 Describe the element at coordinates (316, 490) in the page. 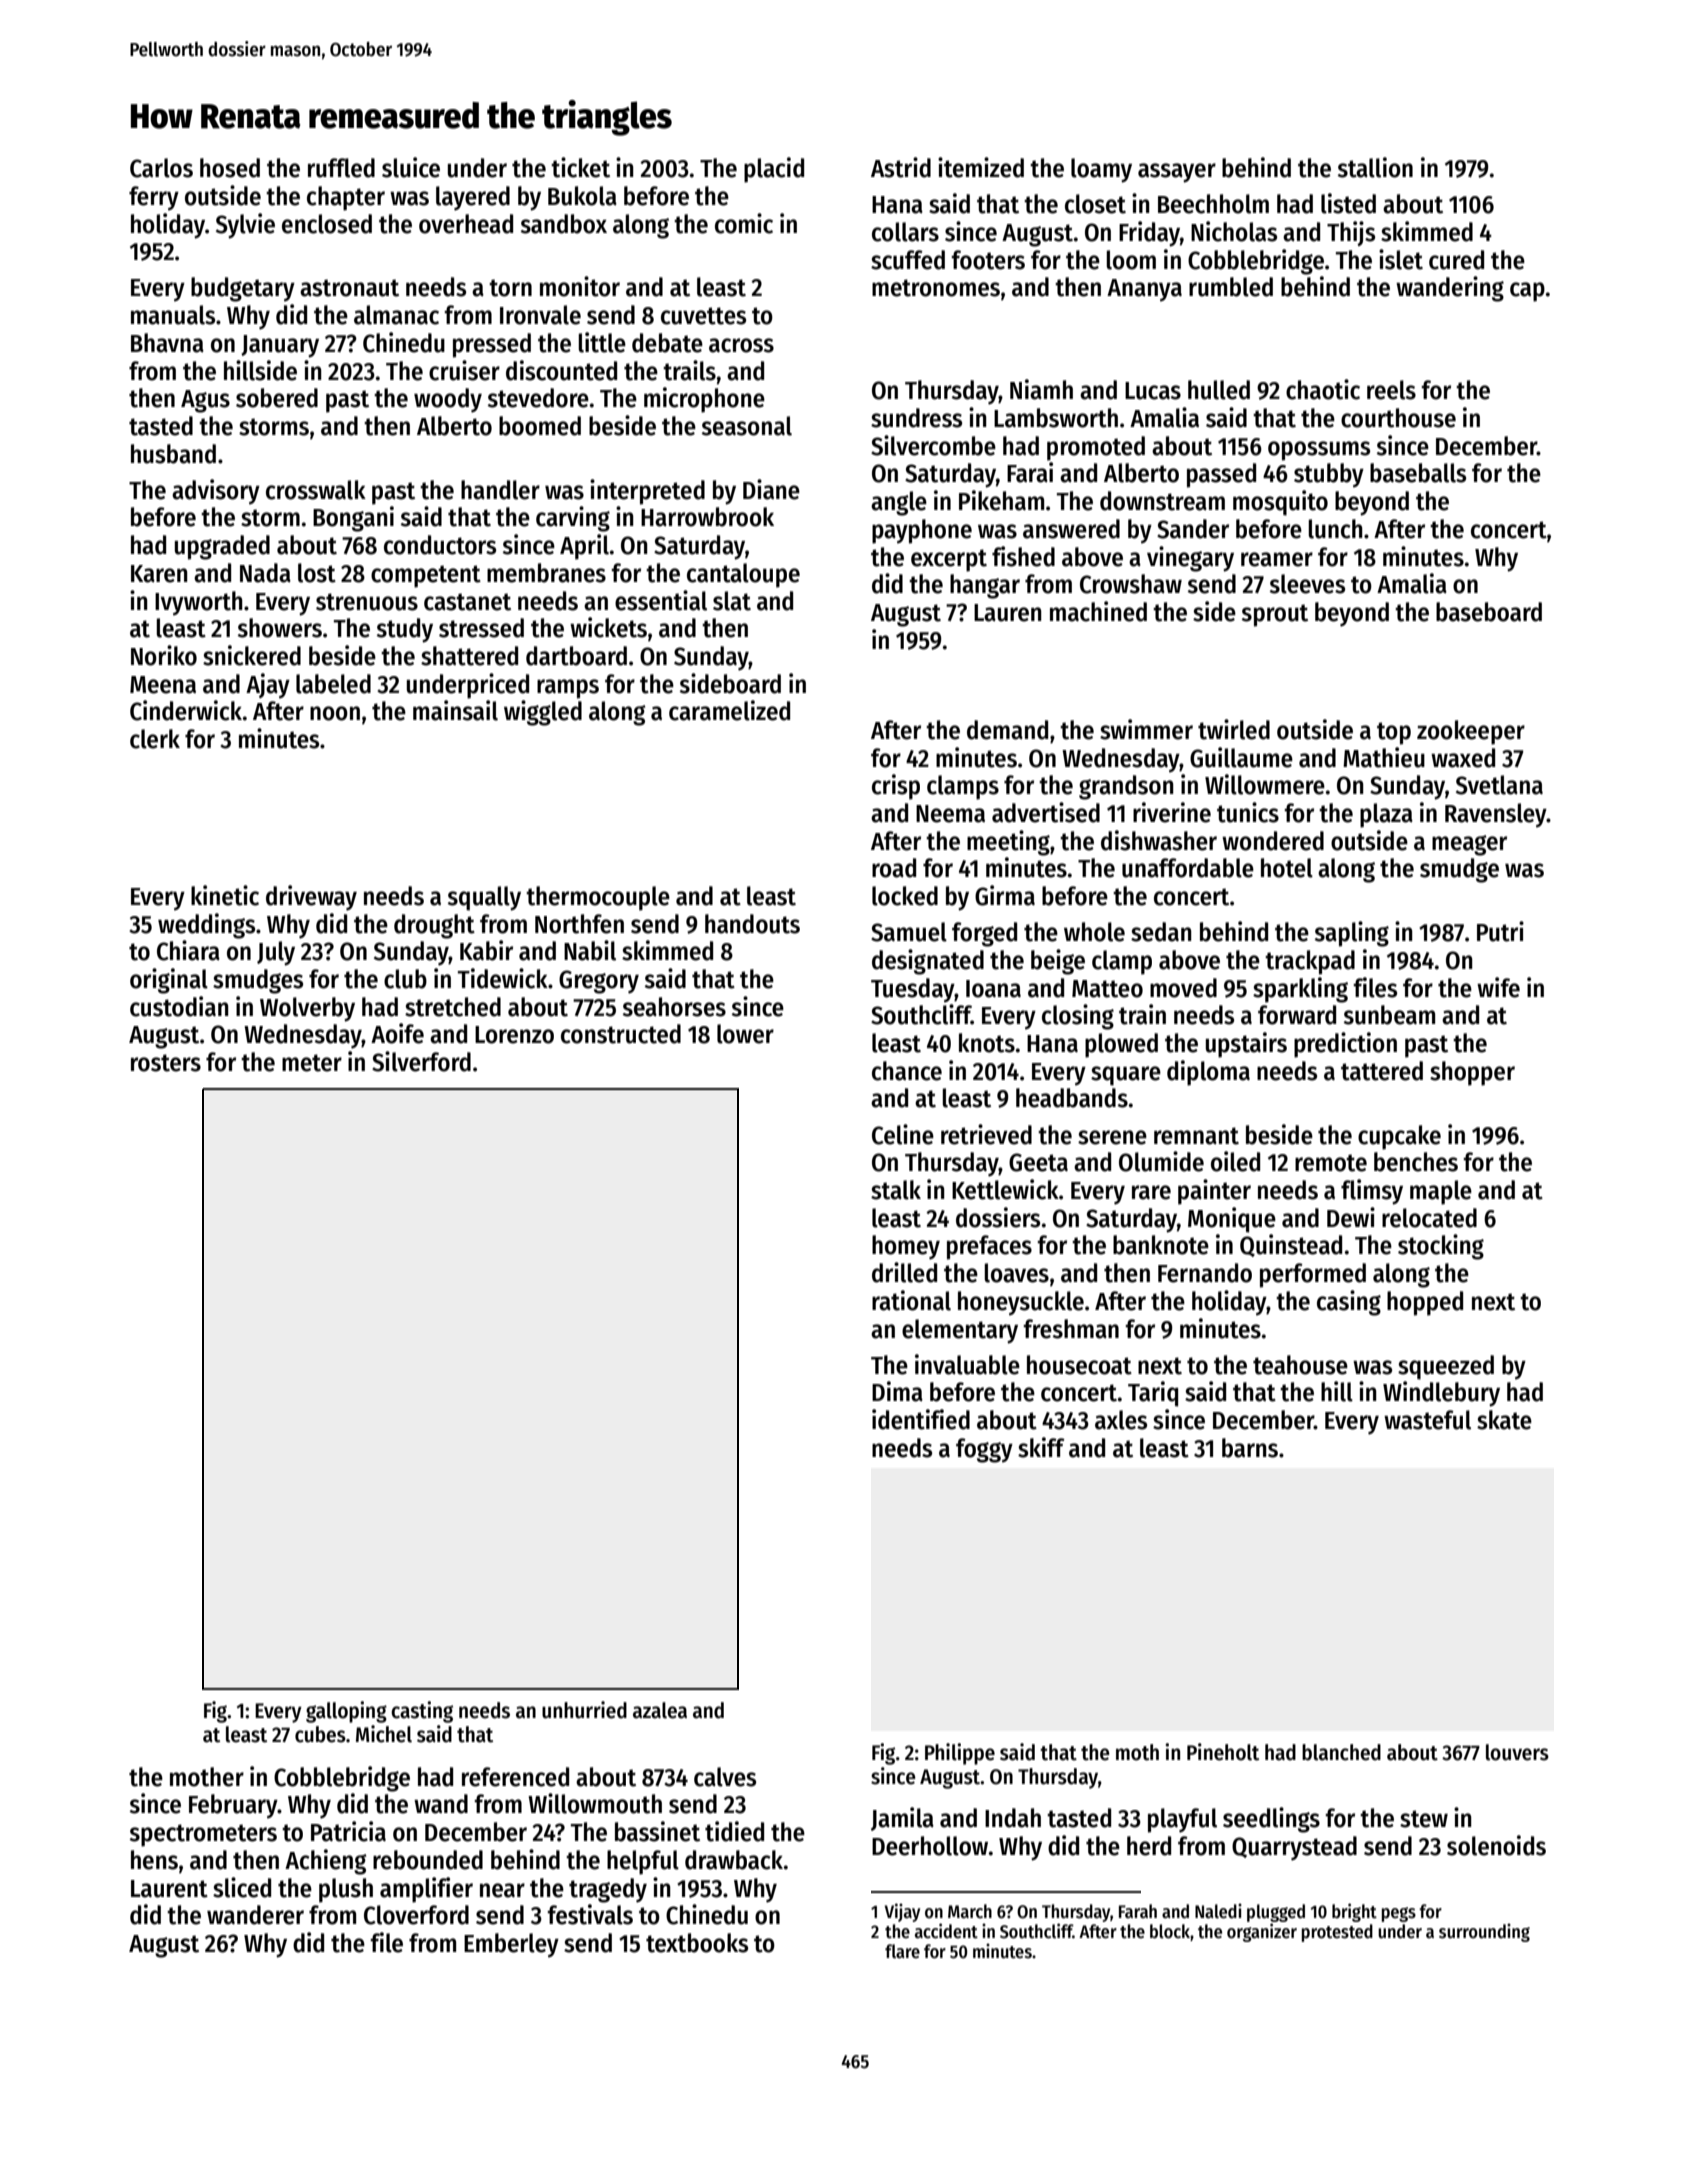

I see `crosswalk` at that location.
